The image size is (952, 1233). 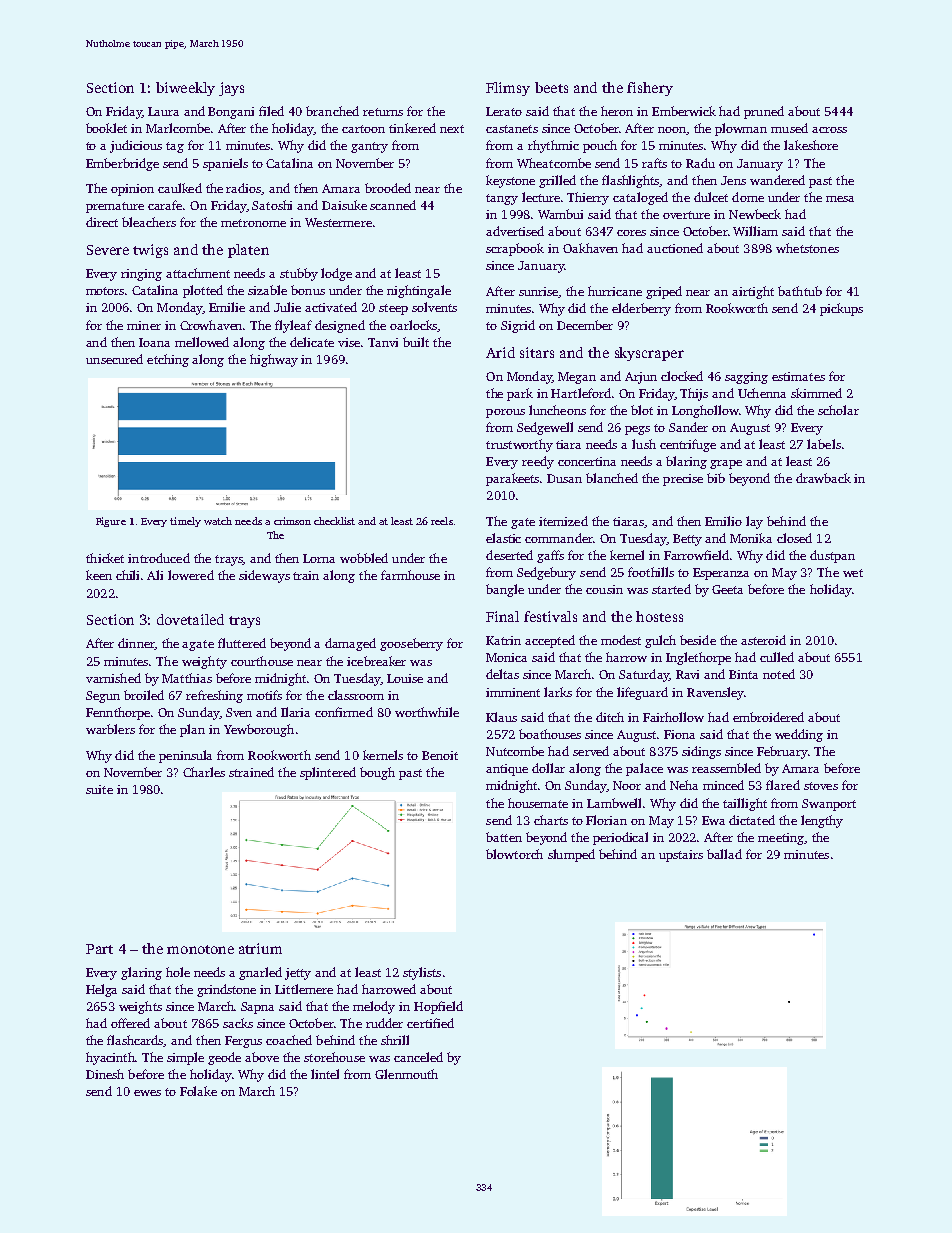 I want to click on returns, so click(x=383, y=112).
